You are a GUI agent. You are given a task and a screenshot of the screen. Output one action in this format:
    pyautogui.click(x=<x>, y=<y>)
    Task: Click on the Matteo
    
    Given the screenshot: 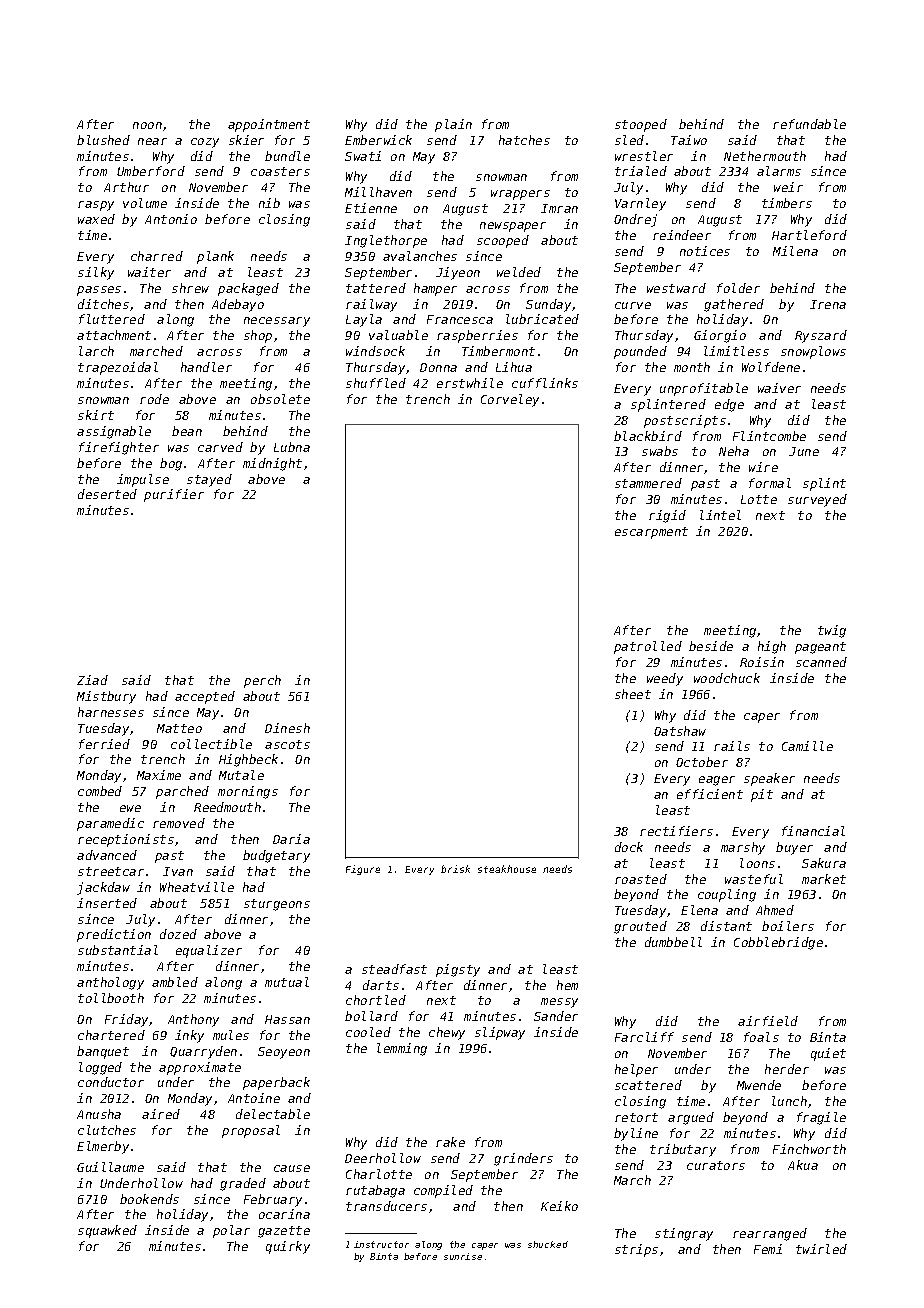 What is the action you would take?
    pyautogui.click(x=179, y=728)
